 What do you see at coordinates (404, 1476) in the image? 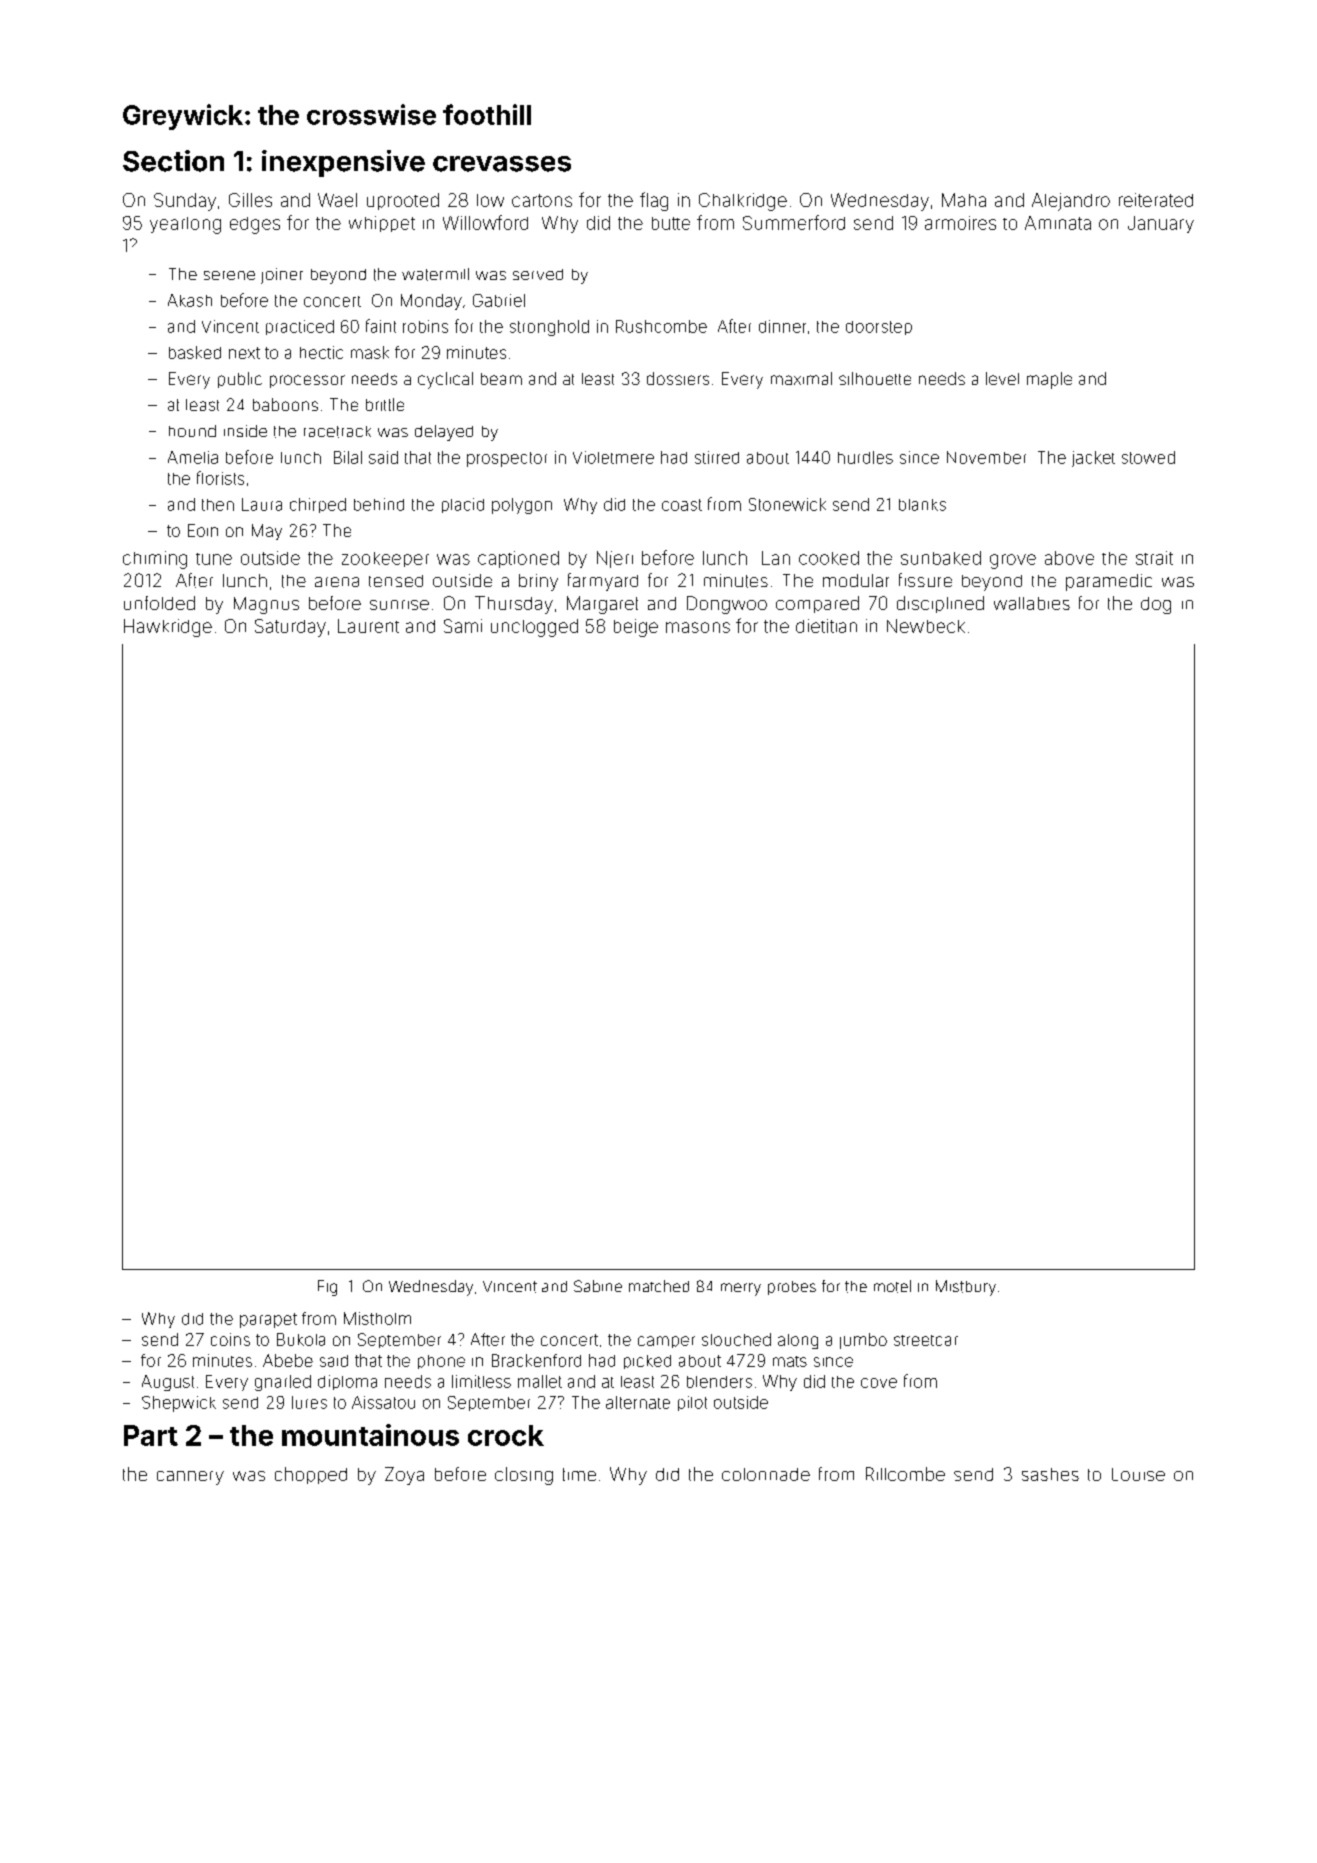
I see `Zoya` at bounding box center [404, 1476].
